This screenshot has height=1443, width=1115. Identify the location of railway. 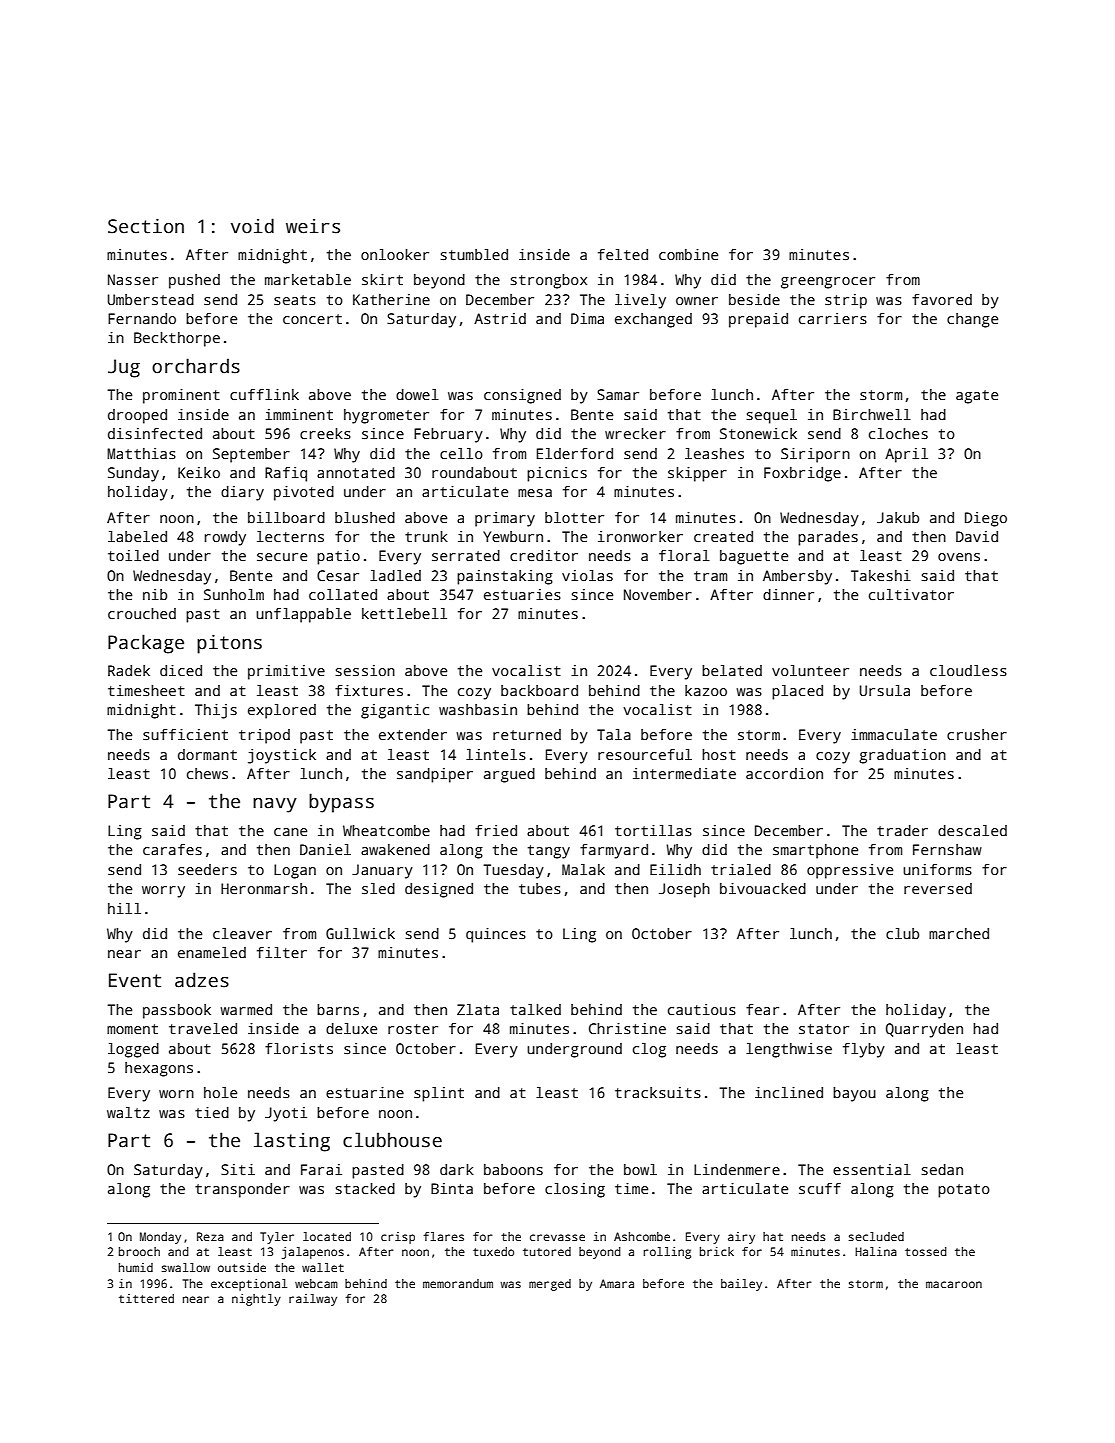
(313, 1300).
